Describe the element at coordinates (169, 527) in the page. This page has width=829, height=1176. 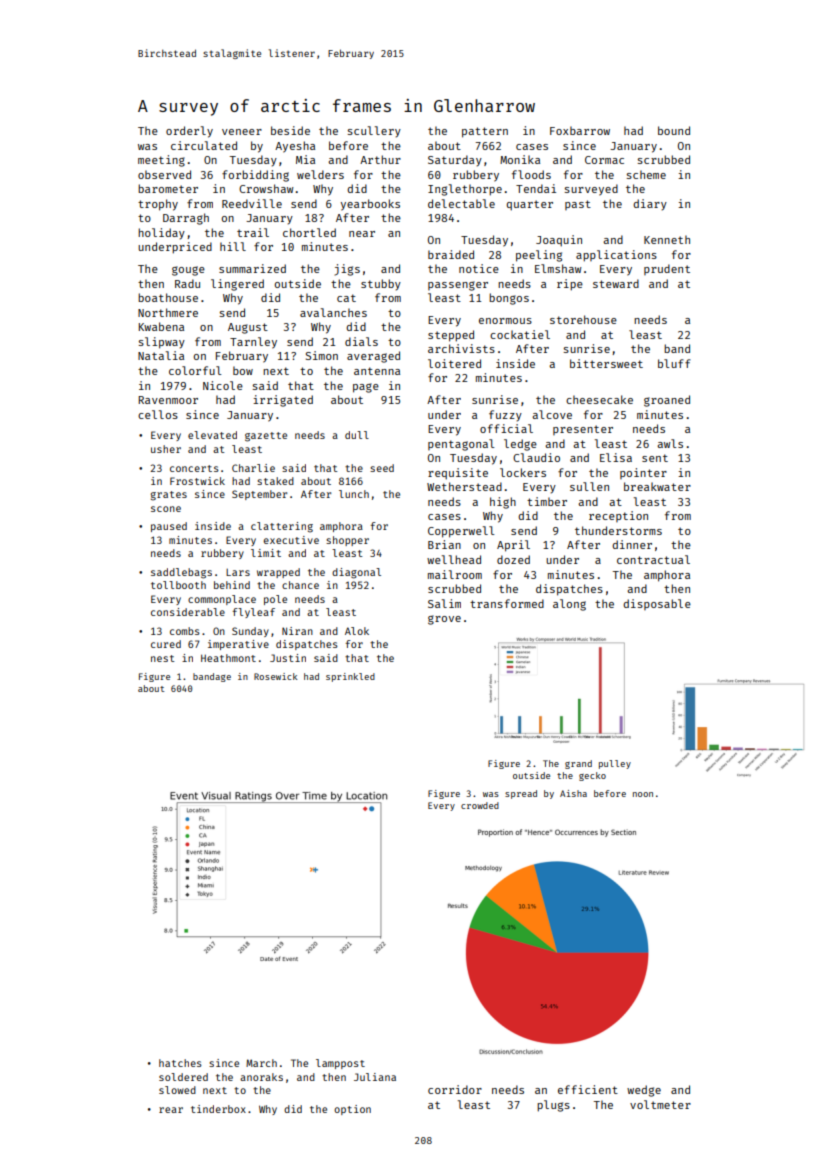
I see `paused` at that location.
